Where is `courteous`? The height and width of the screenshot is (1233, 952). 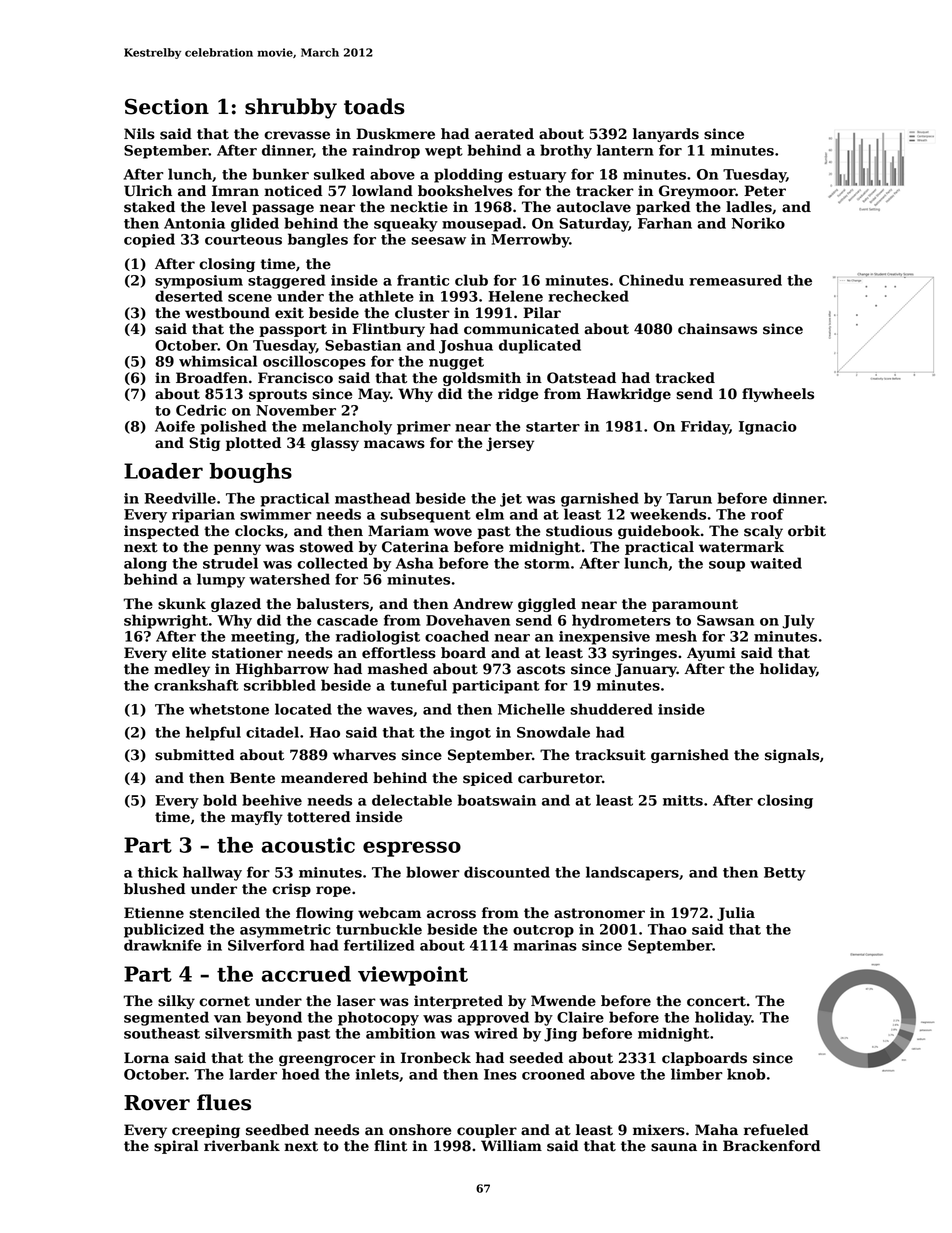
courteous is located at coordinates (243, 240).
